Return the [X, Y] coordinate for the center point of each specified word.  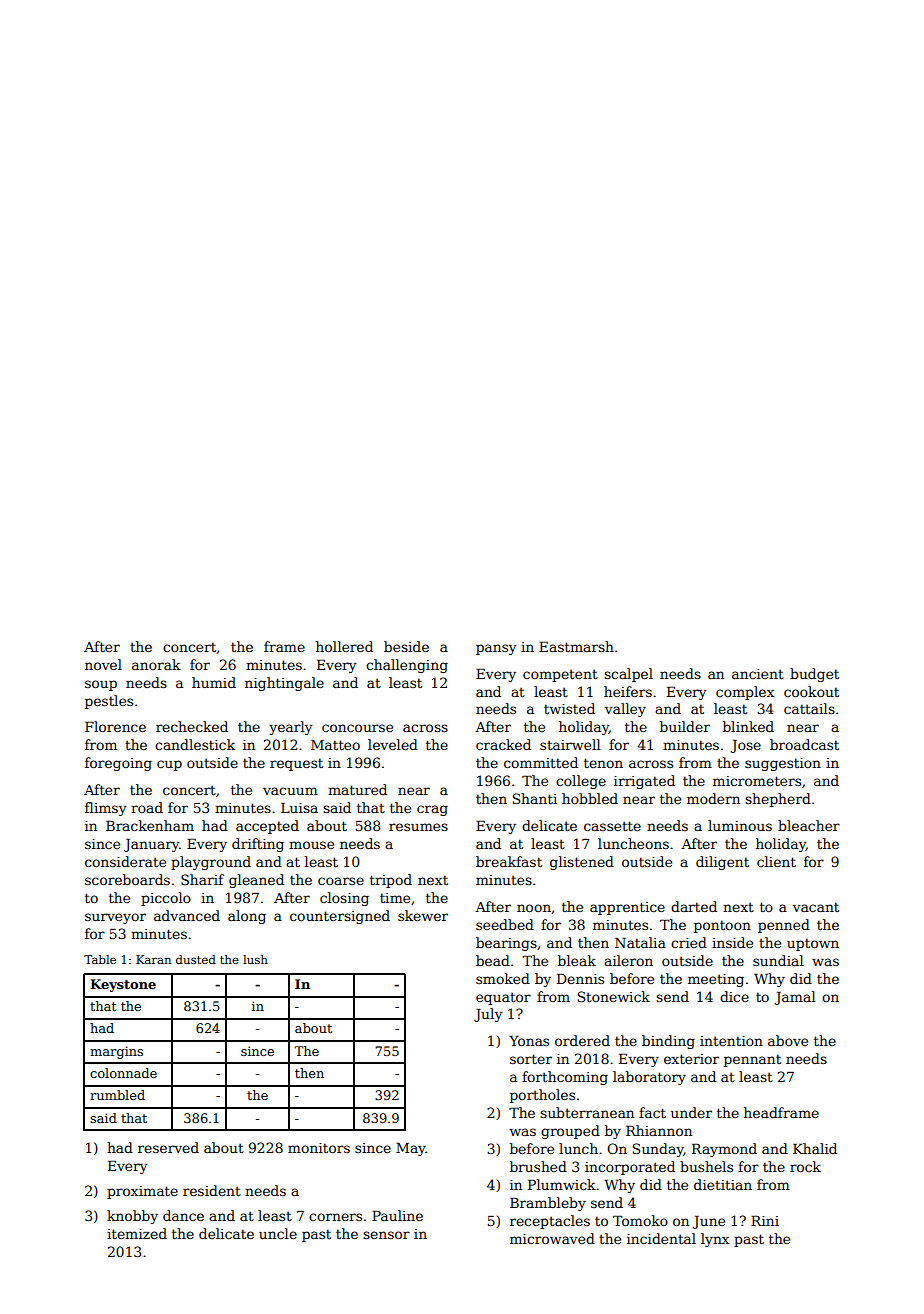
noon [534, 908]
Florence [115, 726]
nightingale [284, 684]
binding [668, 1042]
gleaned [256, 881]
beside [406, 646]
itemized [137, 1233]
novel [103, 664]
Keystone [123, 985]
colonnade [123, 1073]
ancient [758, 674]
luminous [740, 825]
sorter [531, 1059]
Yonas [529, 1040]
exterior [691, 1059]
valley [625, 710]
